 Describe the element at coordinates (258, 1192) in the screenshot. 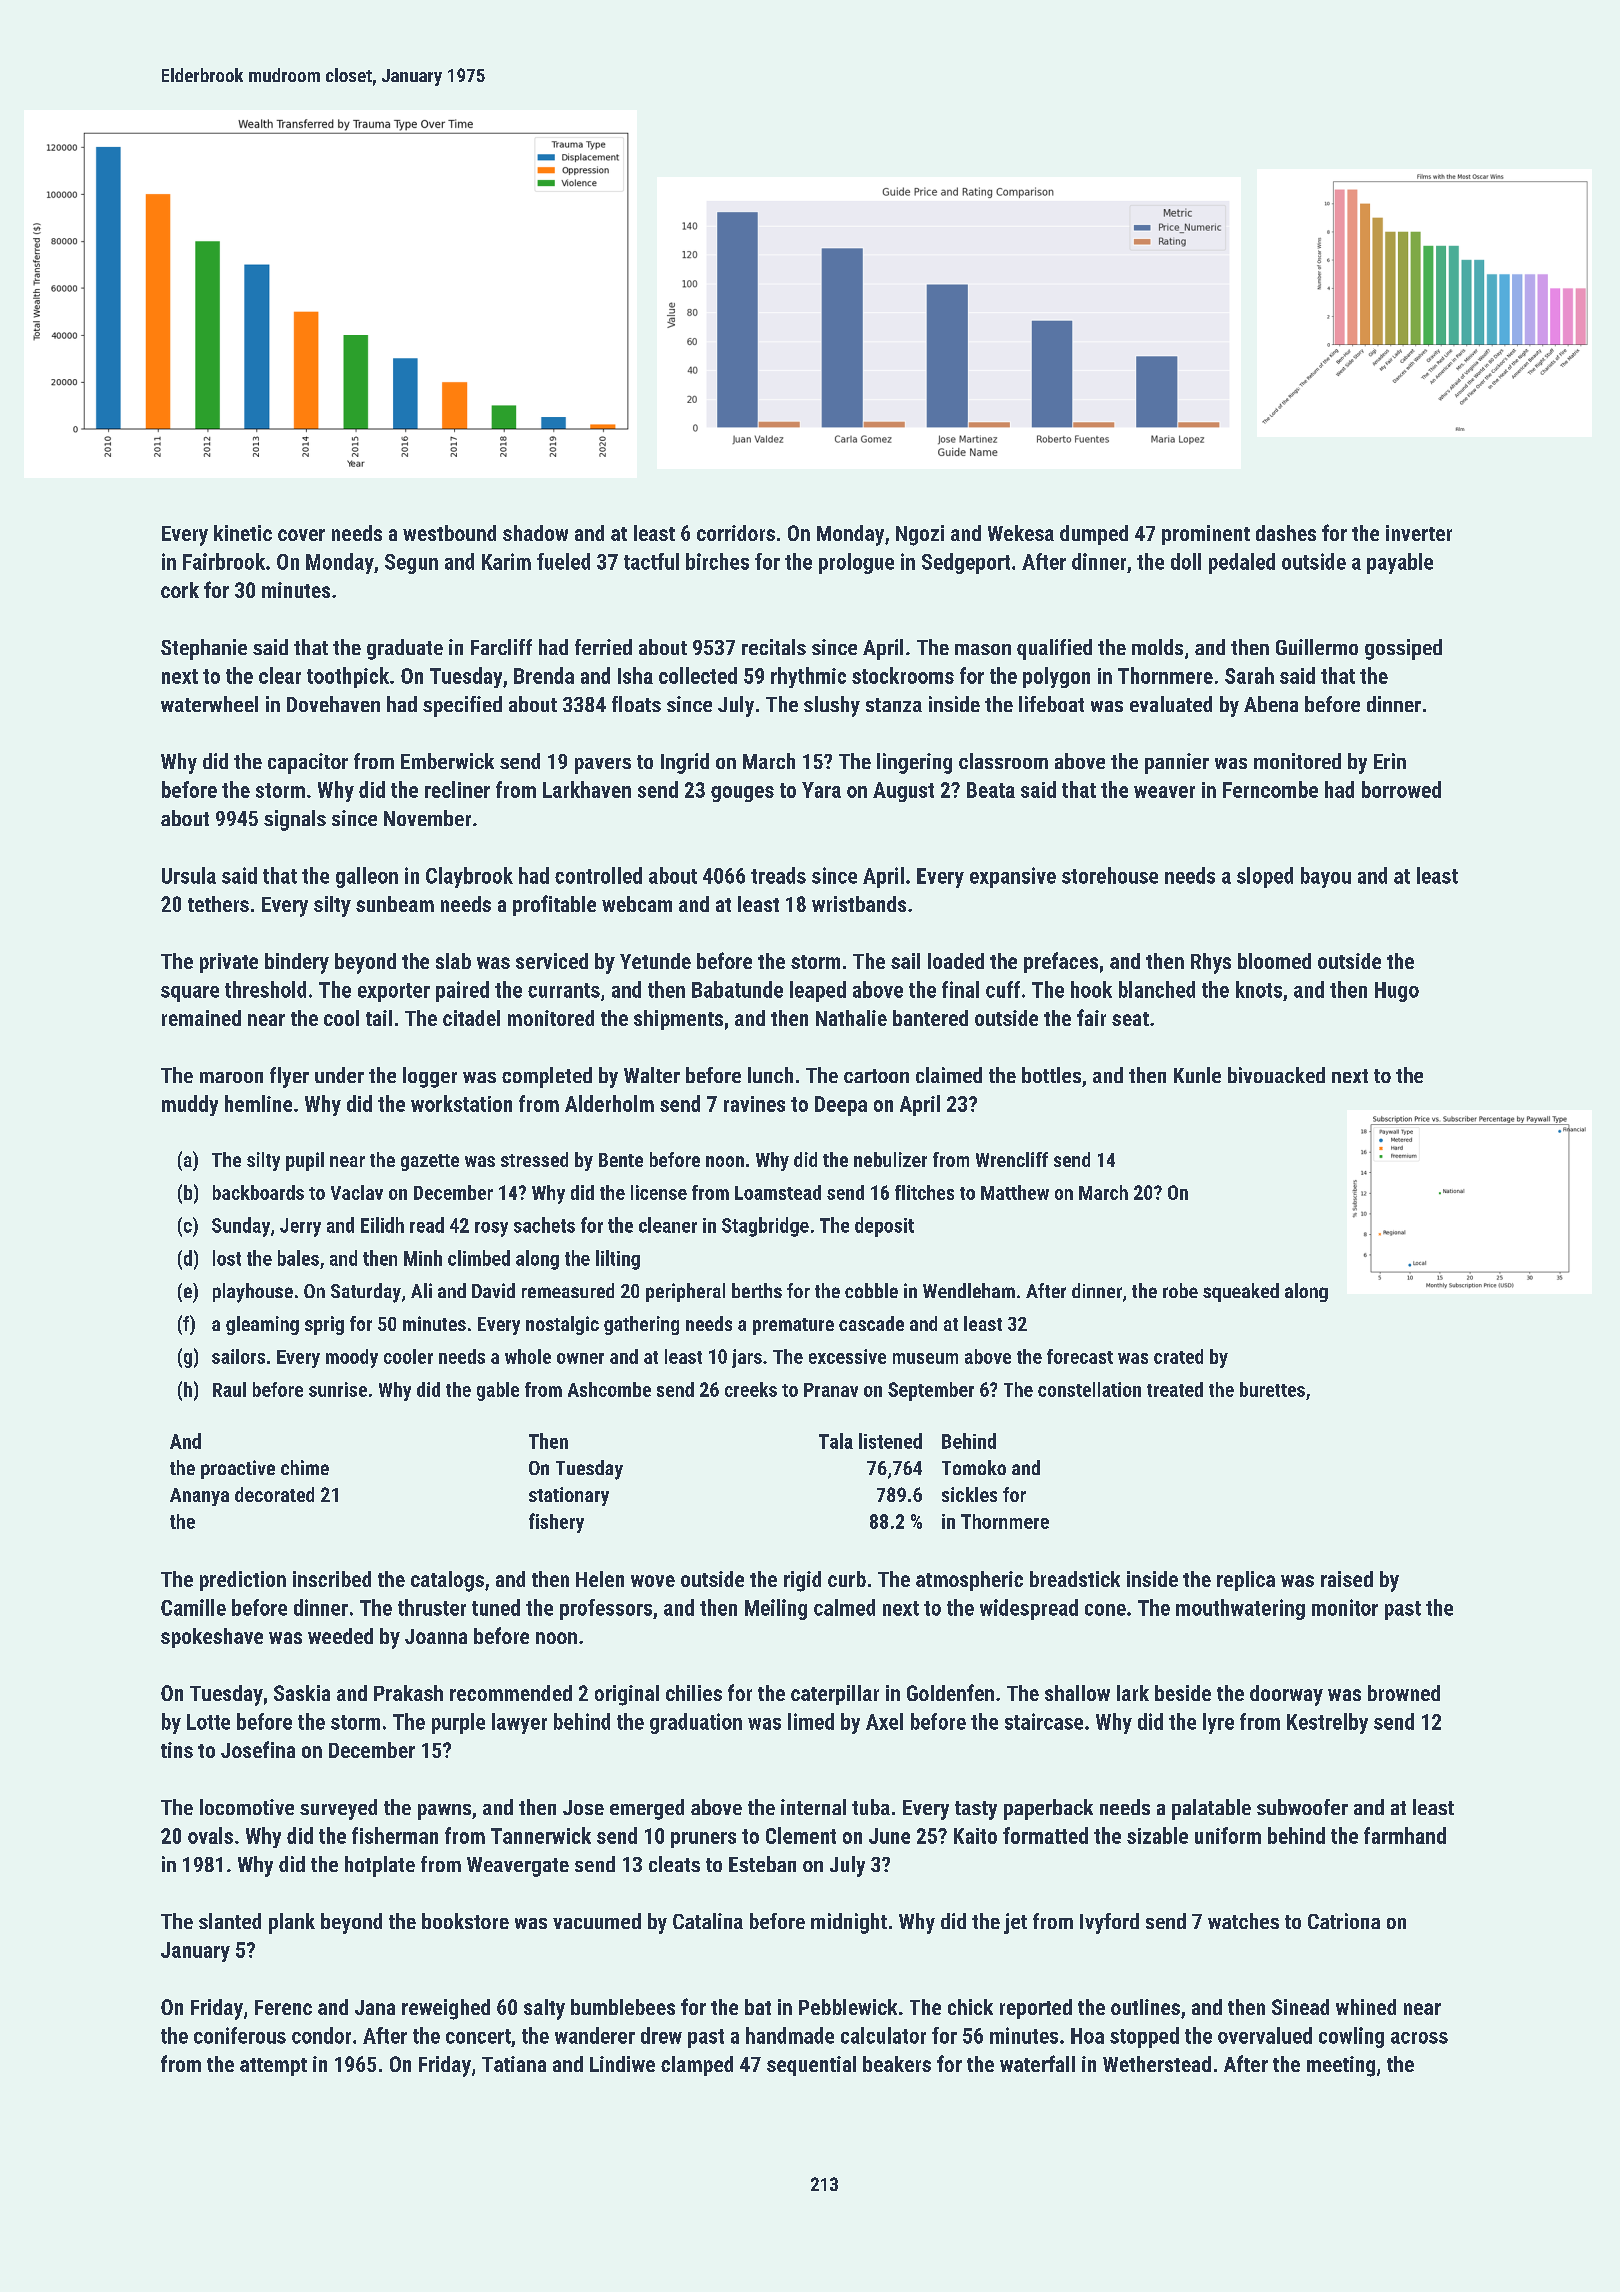

I see `backboards` at that location.
